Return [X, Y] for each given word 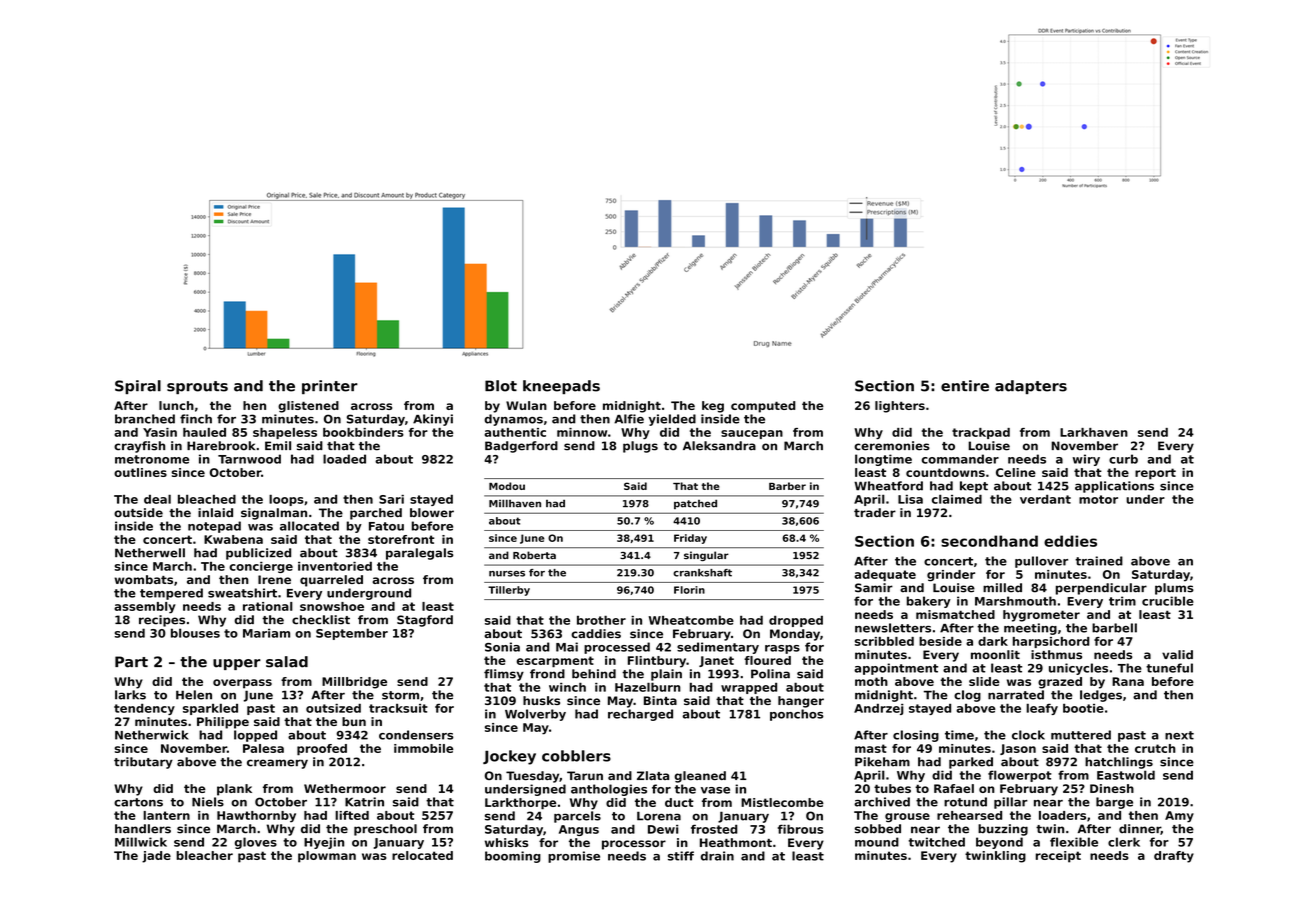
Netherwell [150, 553]
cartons [138, 802]
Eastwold [1126, 775]
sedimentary [718, 648]
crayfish [139, 447]
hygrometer [1041, 616]
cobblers [576, 756]
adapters [1031, 387]
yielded [672, 420]
